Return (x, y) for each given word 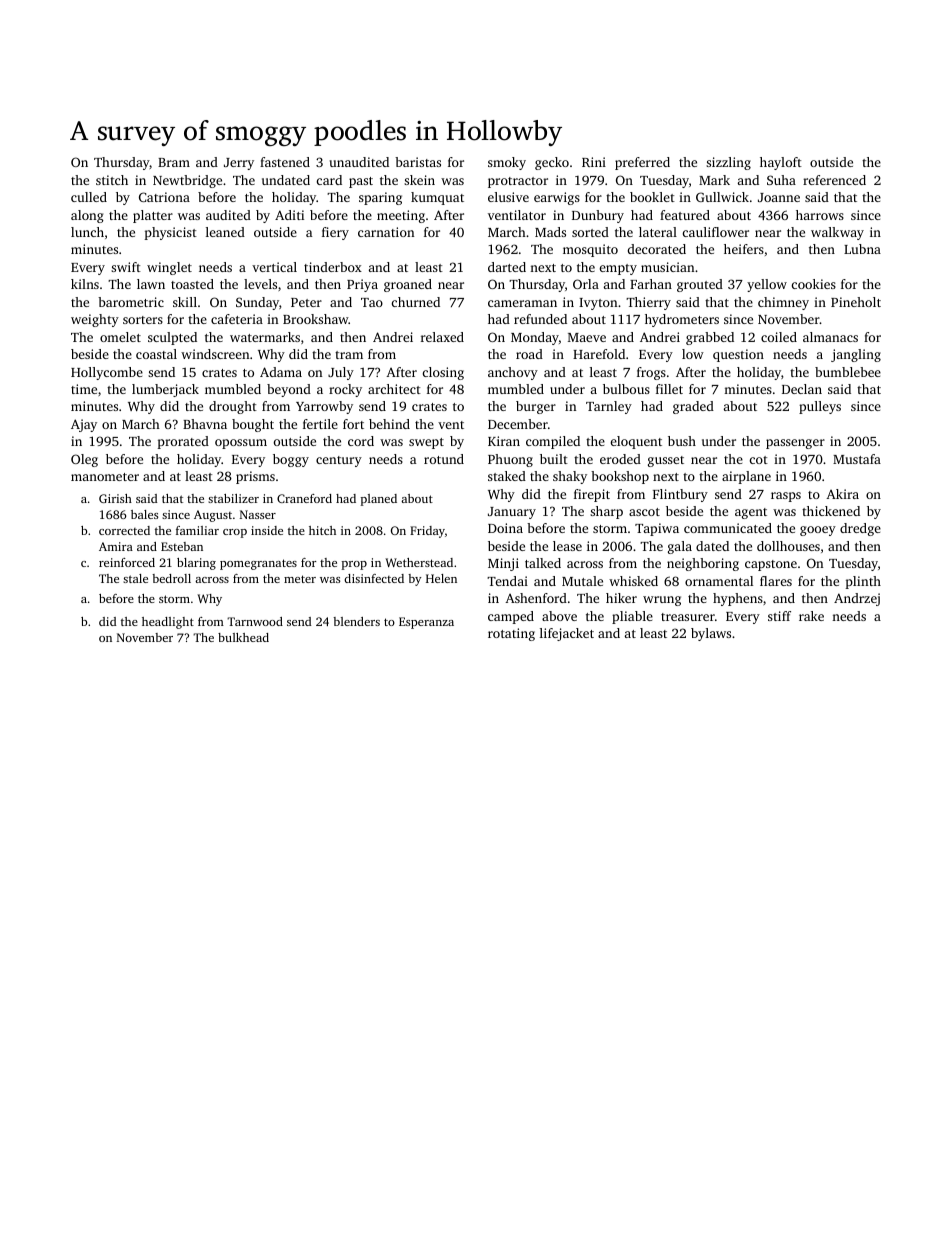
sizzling (728, 163)
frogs (651, 373)
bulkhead (243, 637)
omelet (120, 337)
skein (419, 180)
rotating (511, 634)
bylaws (711, 634)
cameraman (522, 303)
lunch (87, 232)
